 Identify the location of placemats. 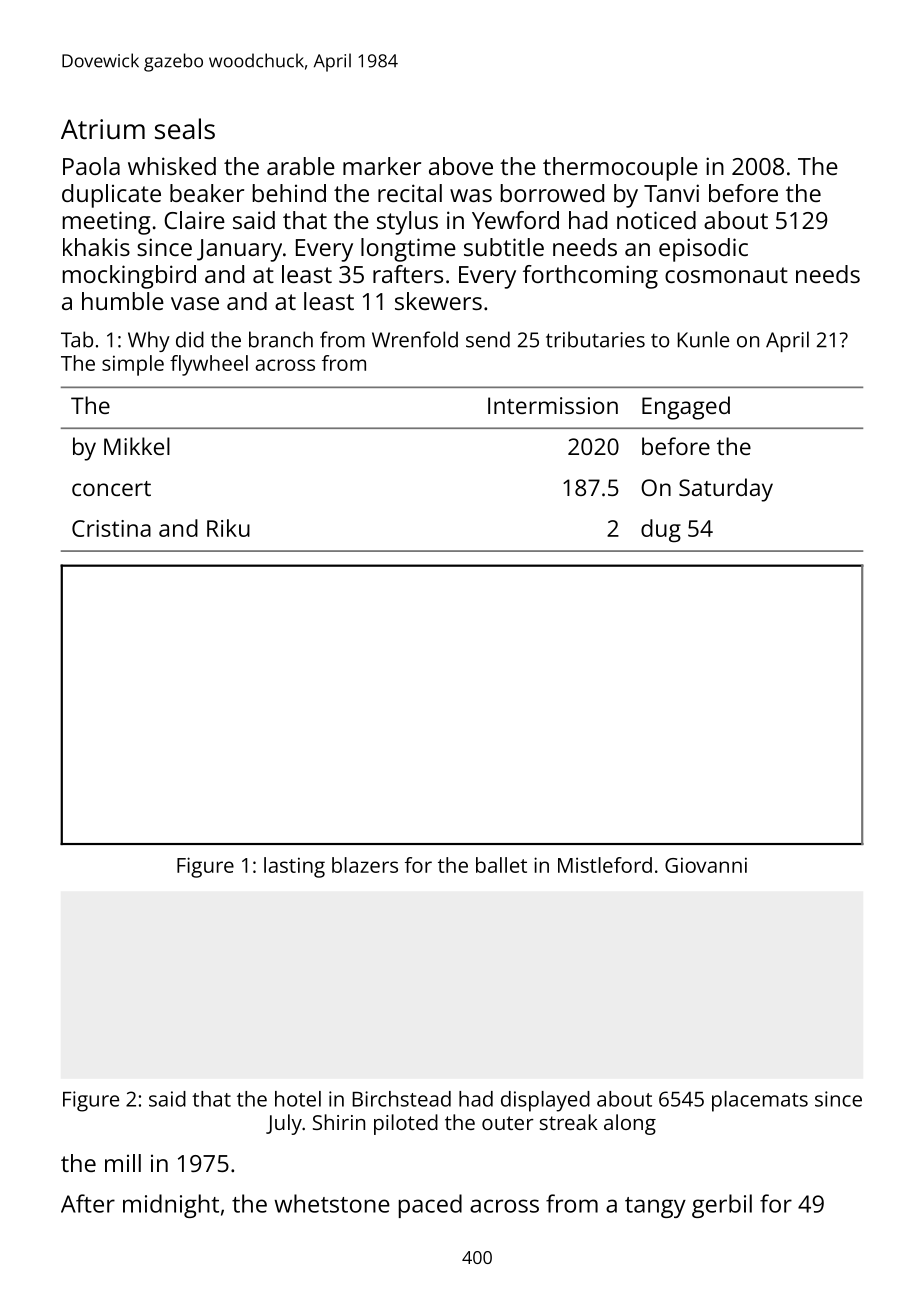
(760, 1101).
